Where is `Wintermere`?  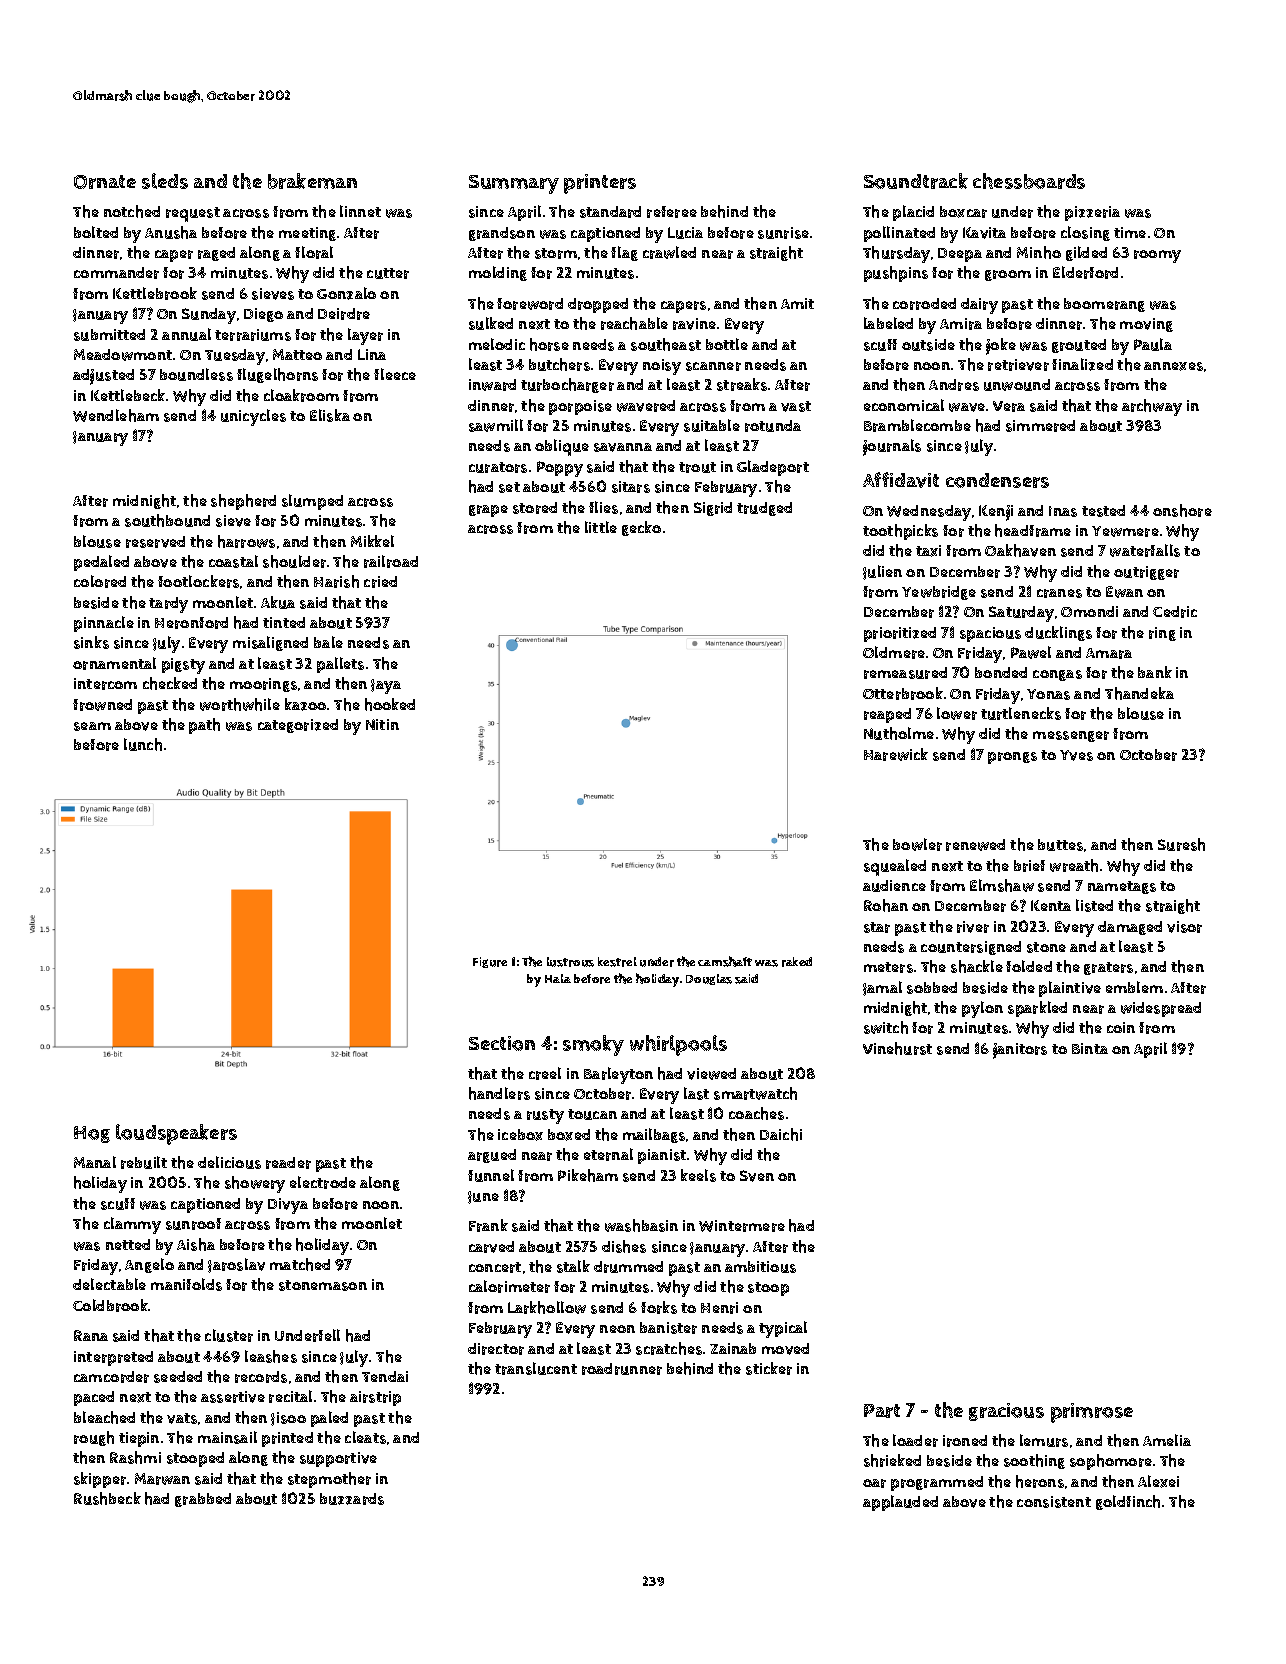 Wintermere is located at coordinates (742, 1226).
